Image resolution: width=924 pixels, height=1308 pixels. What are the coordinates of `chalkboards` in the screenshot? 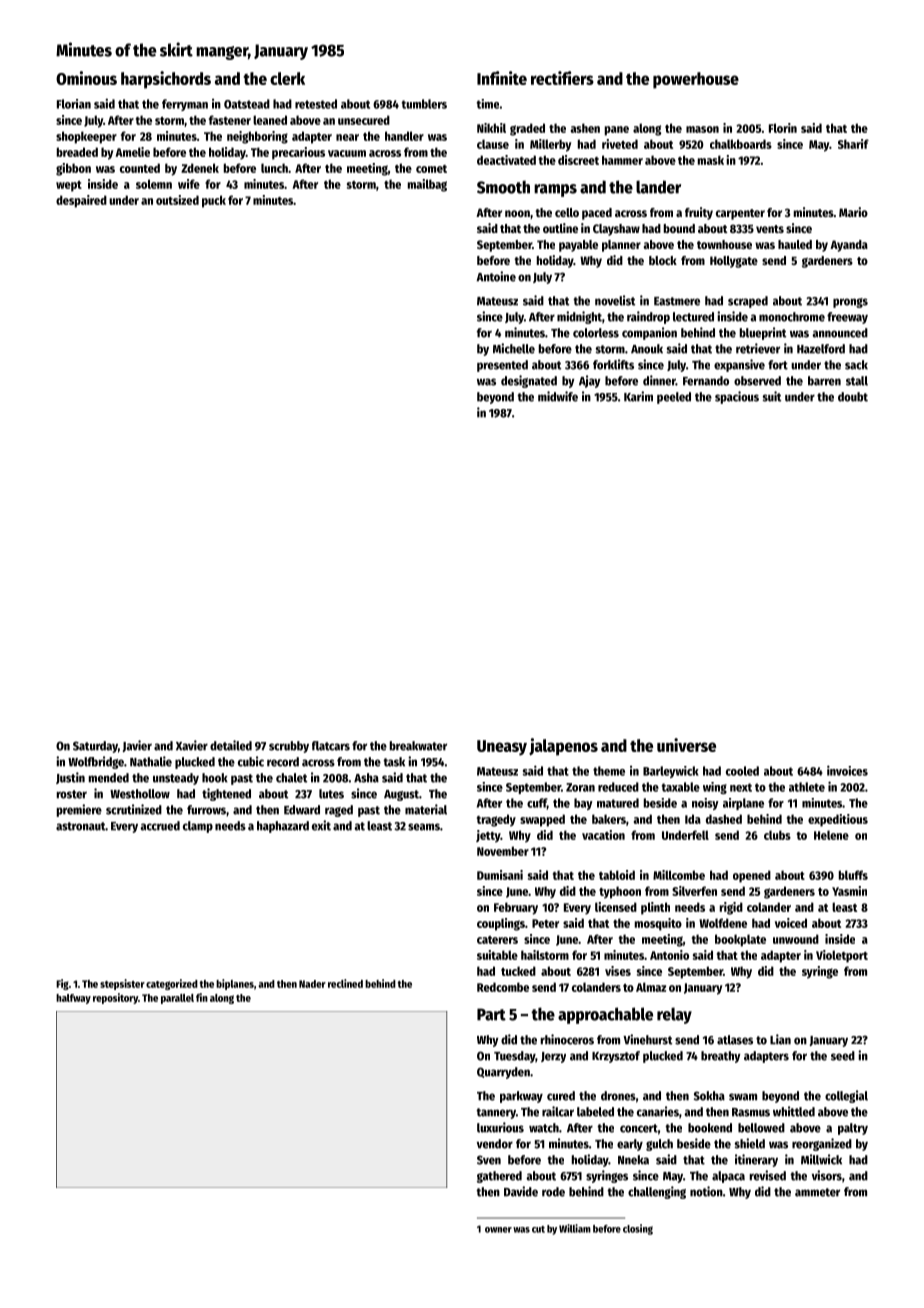 It's located at (741, 144).
